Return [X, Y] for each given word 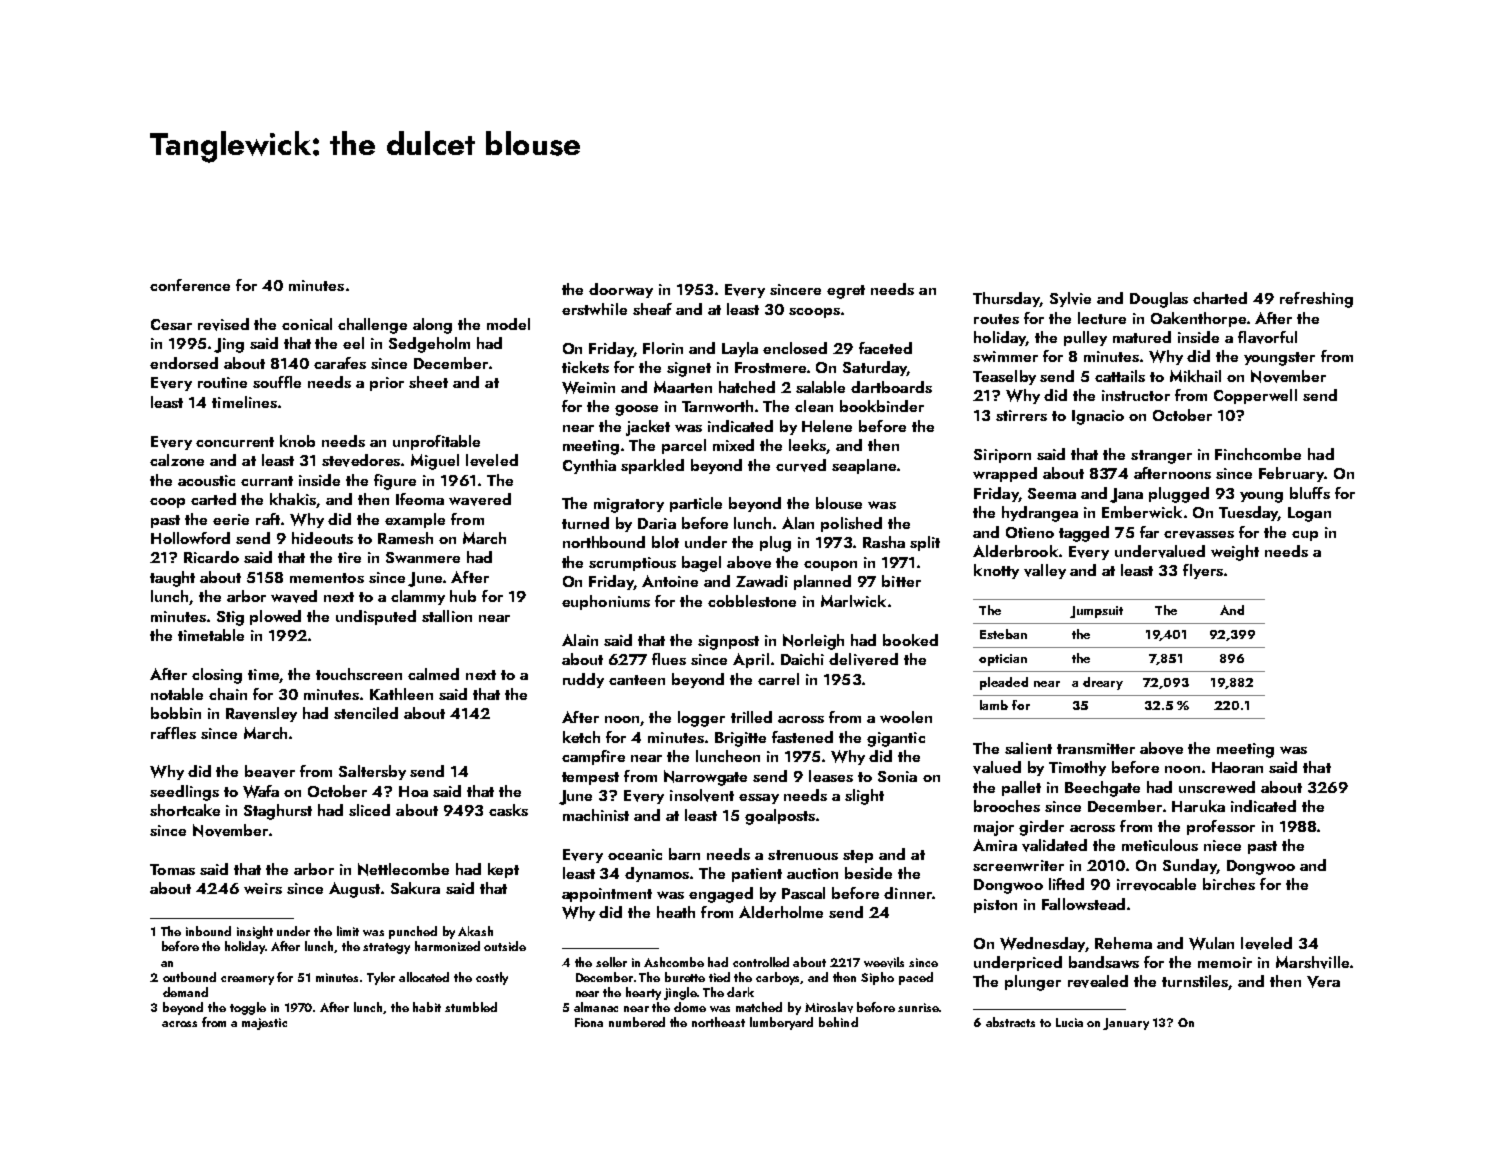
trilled [751, 717]
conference [190, 285]
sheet [428, 382]
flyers [1203, 571]
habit [427, 1007]
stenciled [366, 713]
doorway [621, 290]
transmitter [1096, 748]
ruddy [583, 680]
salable [820, 387]
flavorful [1267, 337]
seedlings [184, 793]
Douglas [1159, 300]
